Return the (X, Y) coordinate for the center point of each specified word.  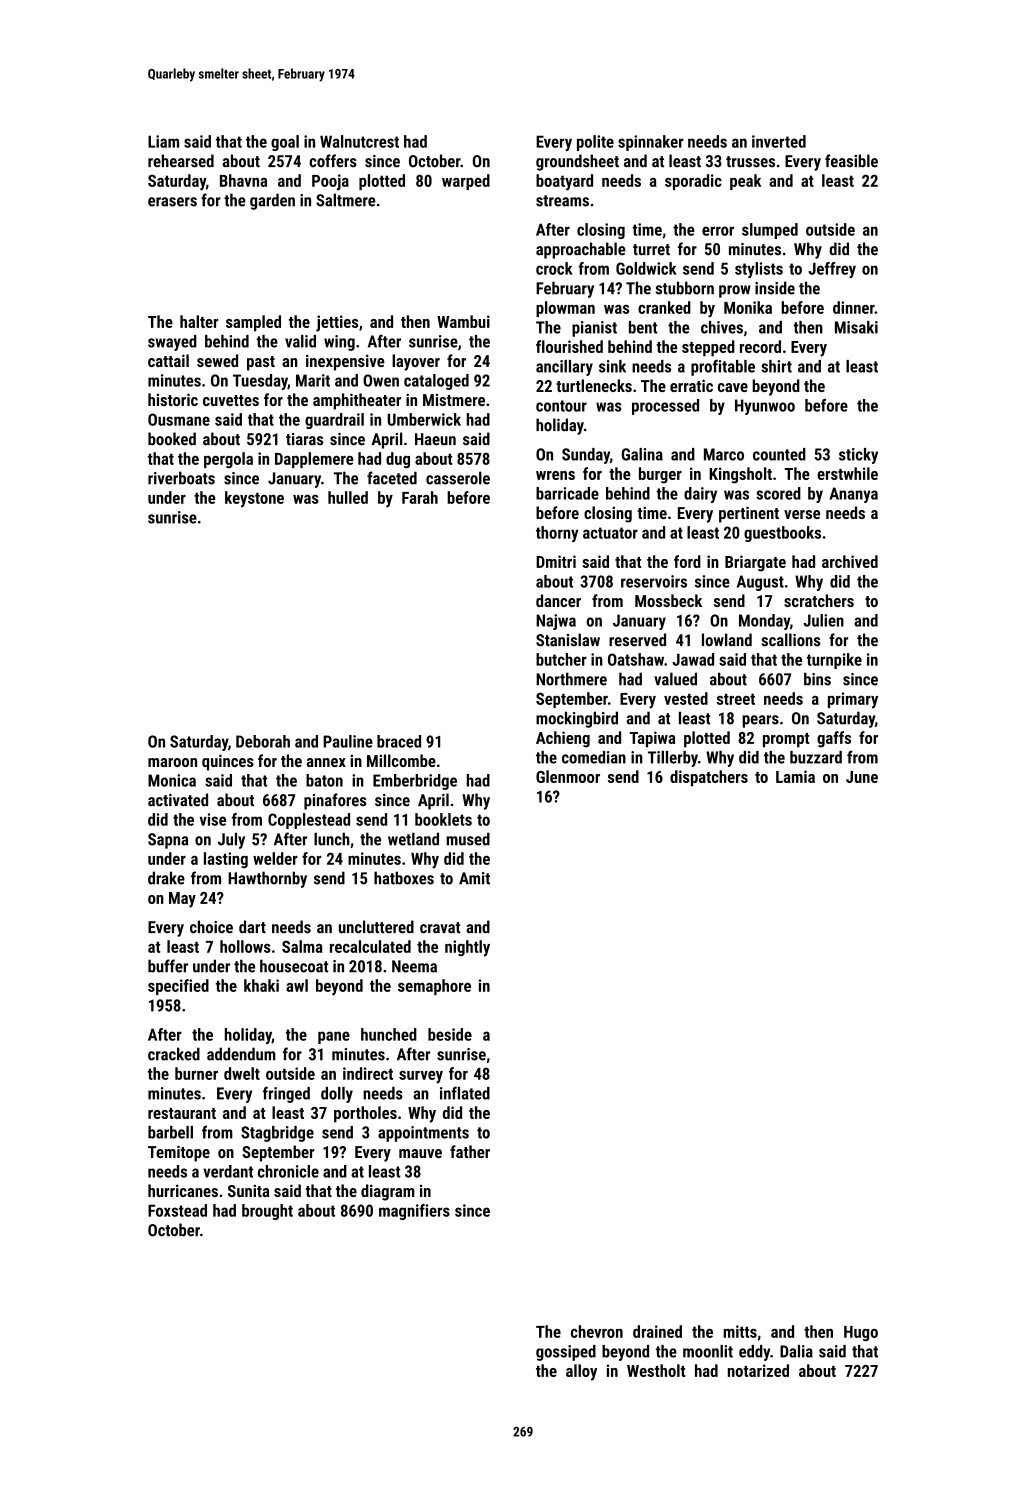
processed (665, 407)
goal (285, 143)
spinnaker (651, 143)
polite (595, 143)
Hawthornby (267, 879)
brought (267, 1212)
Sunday (586, 456)
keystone (254, 499)
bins (817, 679)
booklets (443, 819)
